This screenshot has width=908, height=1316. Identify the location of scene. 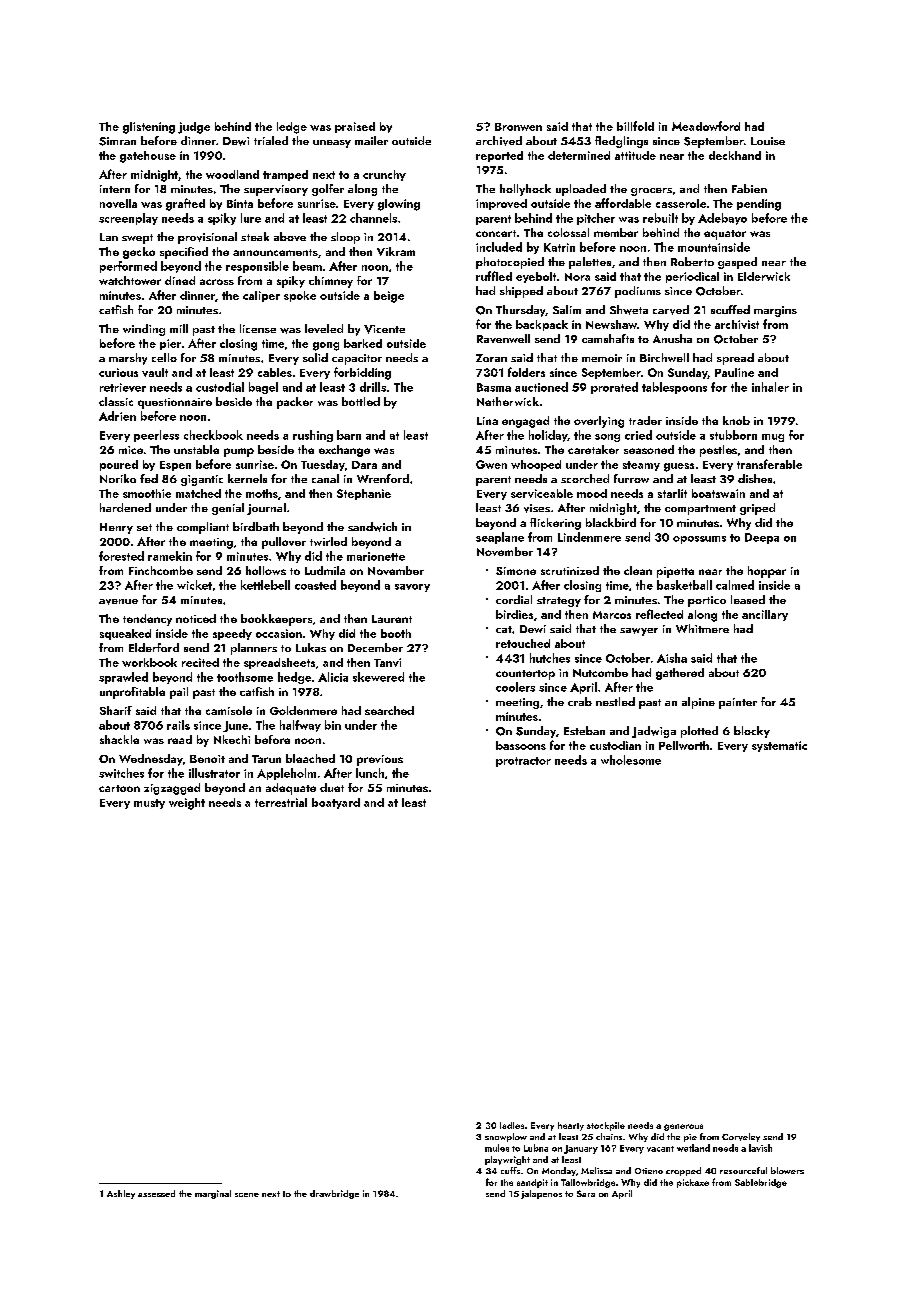
(247, 1195).
